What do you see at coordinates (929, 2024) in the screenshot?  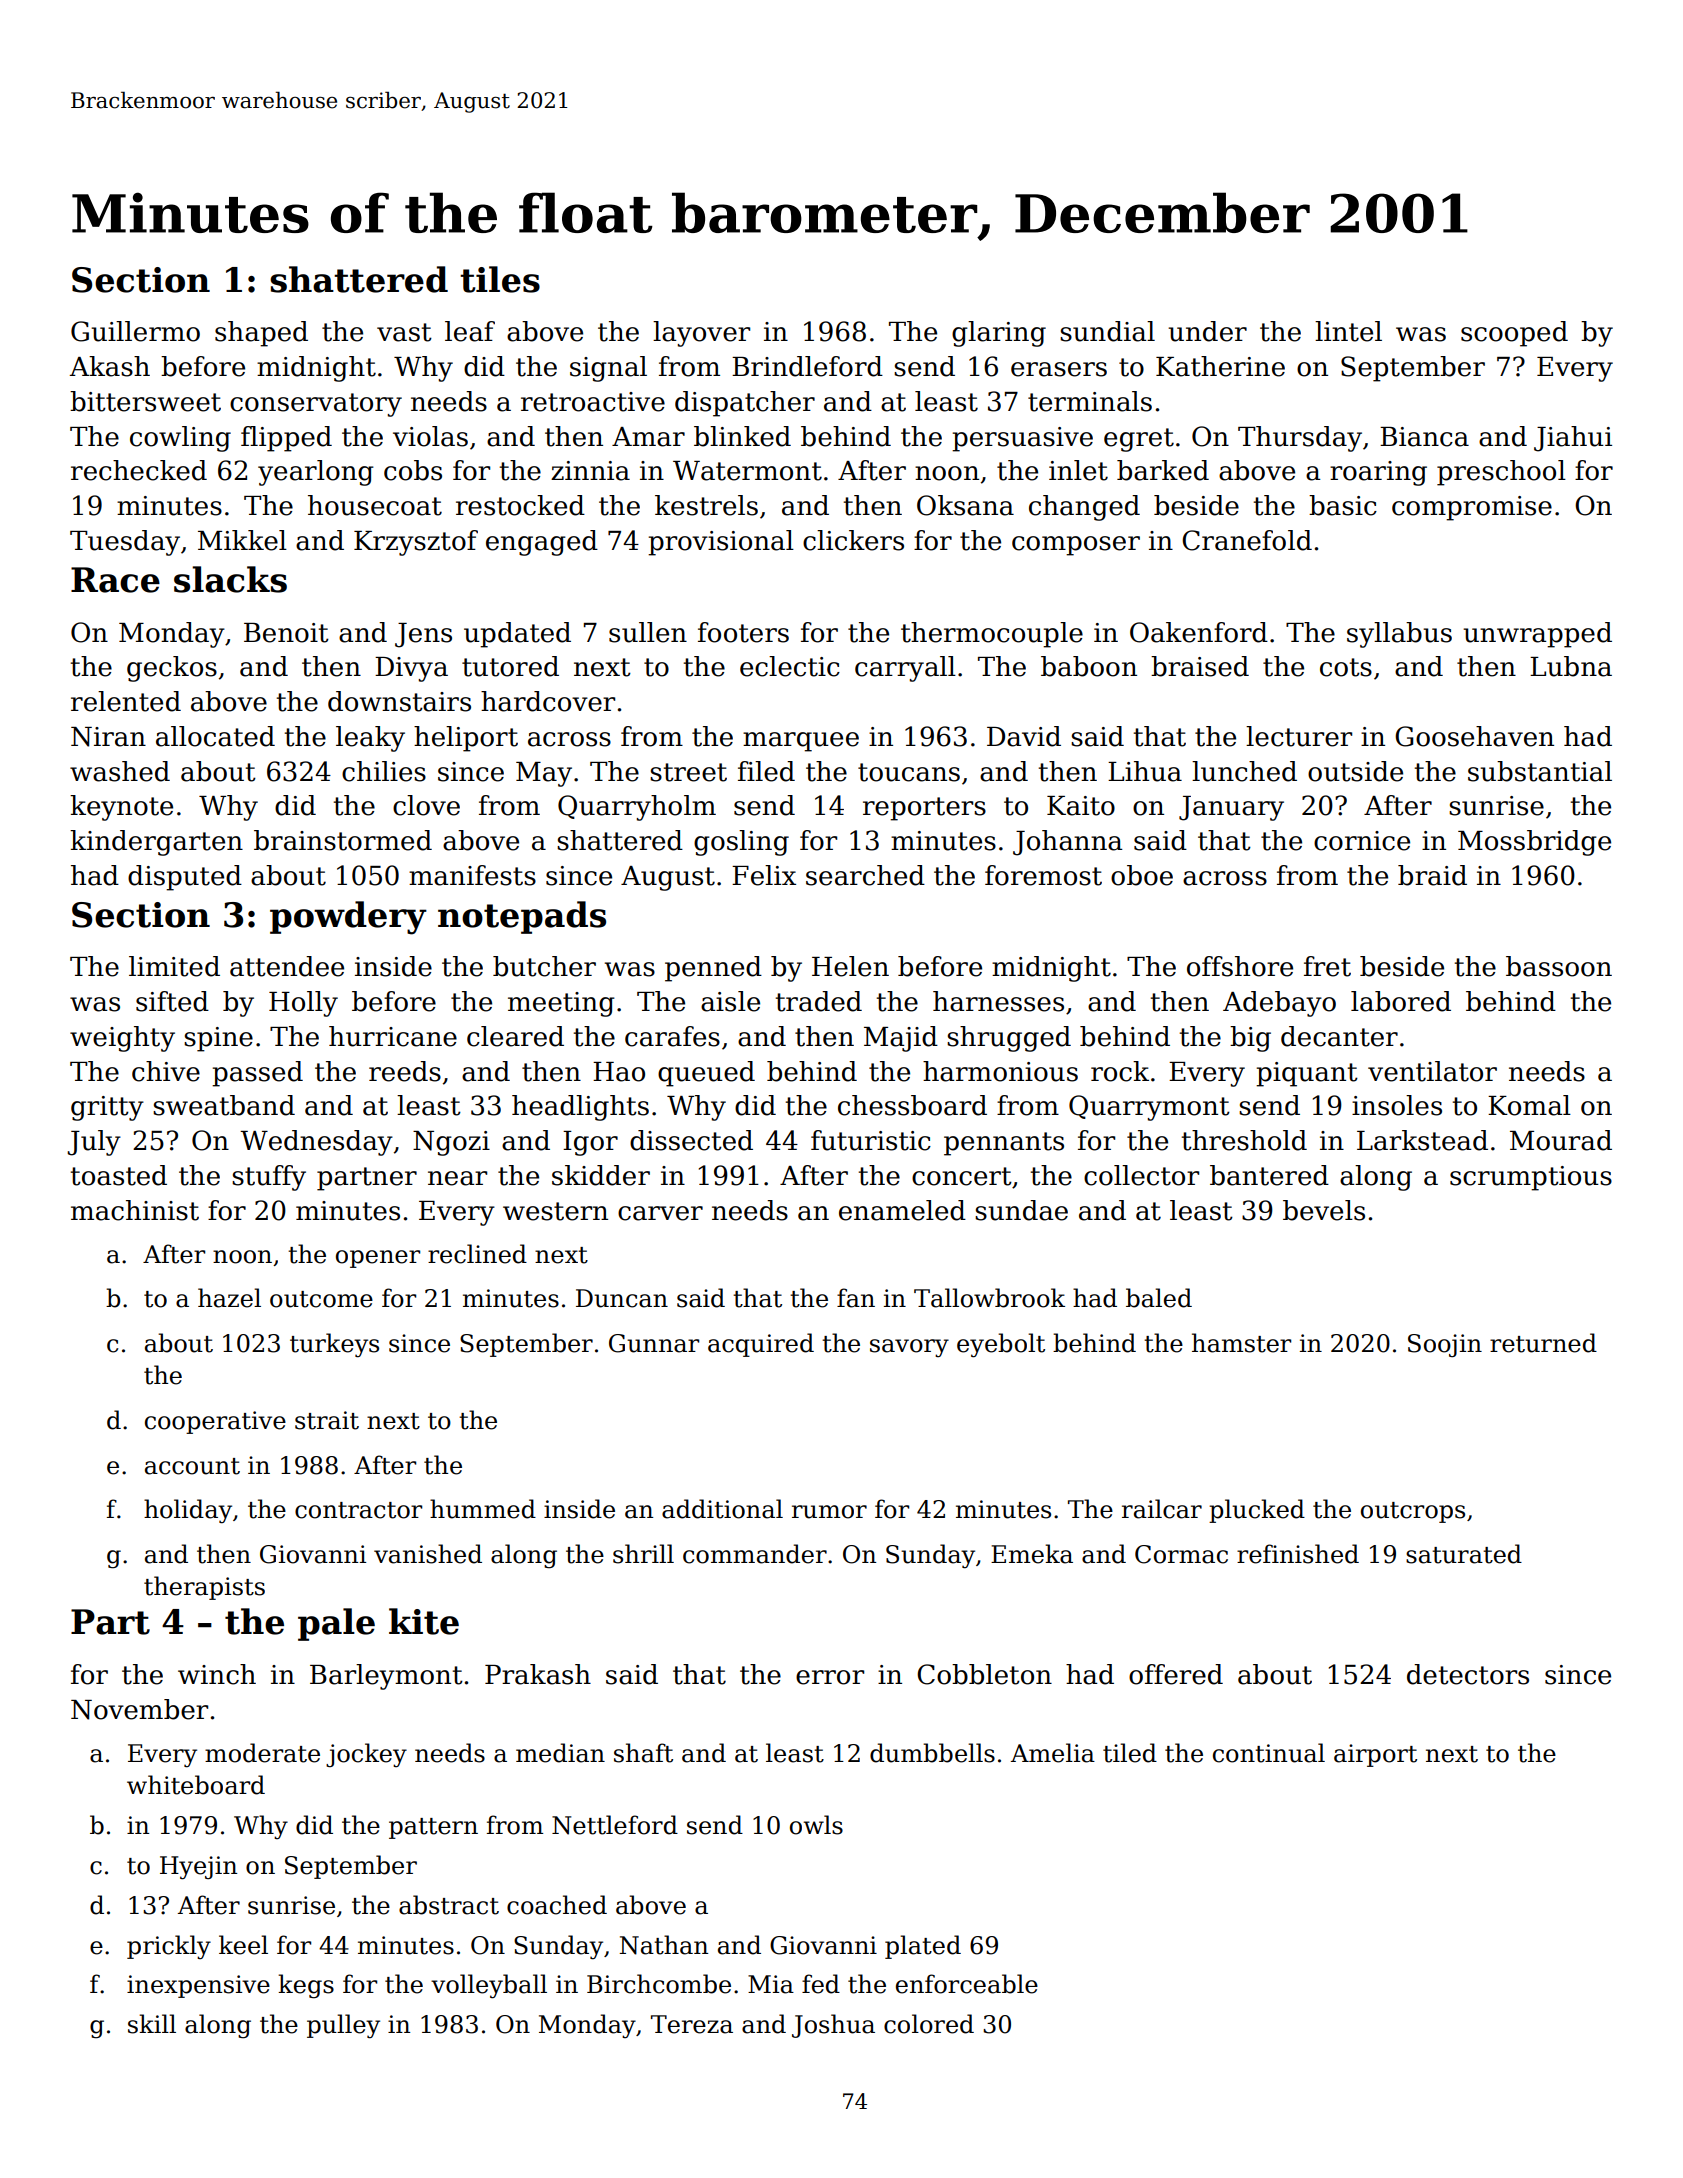 I see `colored` at bounding box center [929, 2024].
